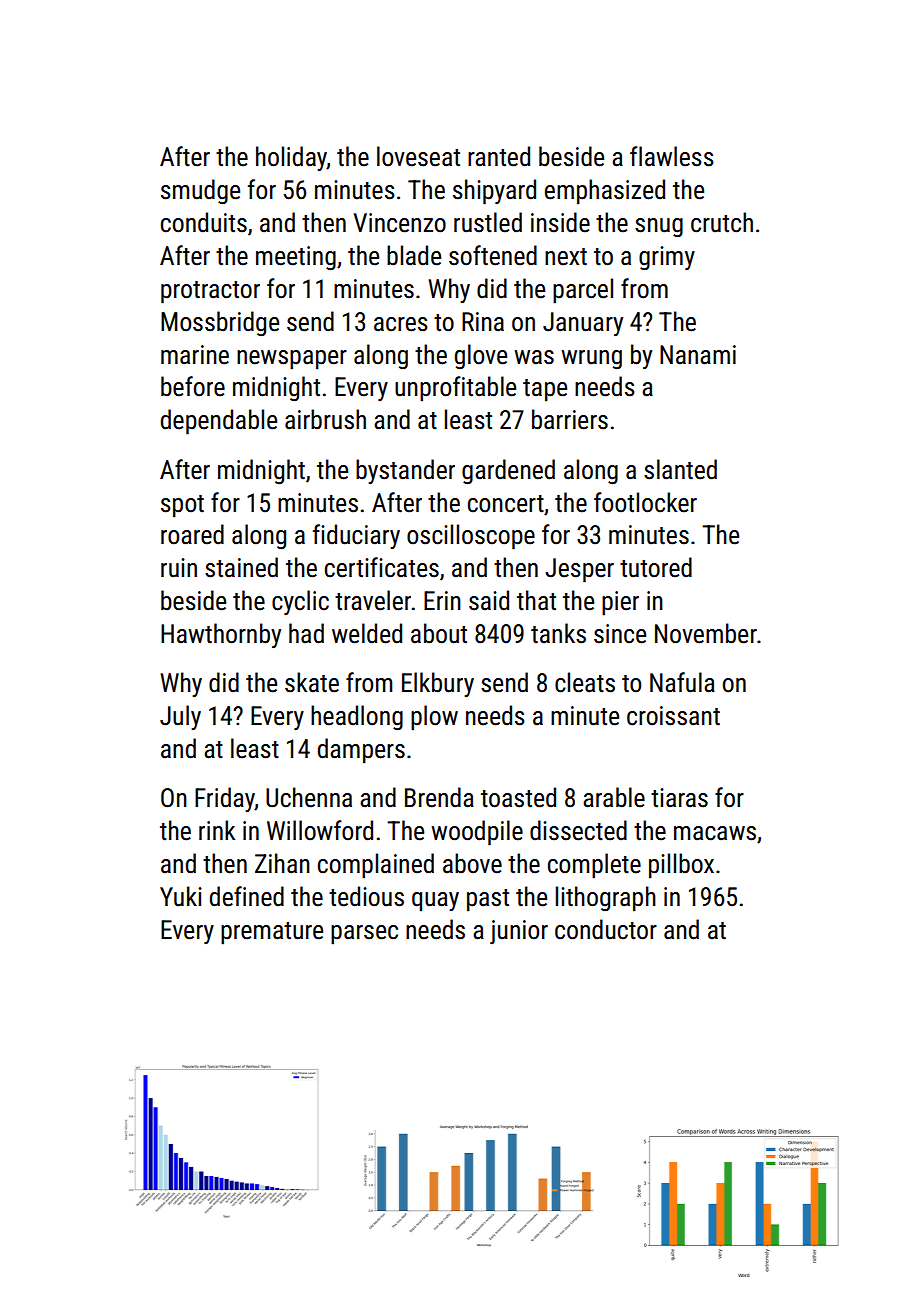 This screenshot has width=924, height=1311. Describe the element at coordinates (367, 633) in the screenshot. I see `welded` at that location.
